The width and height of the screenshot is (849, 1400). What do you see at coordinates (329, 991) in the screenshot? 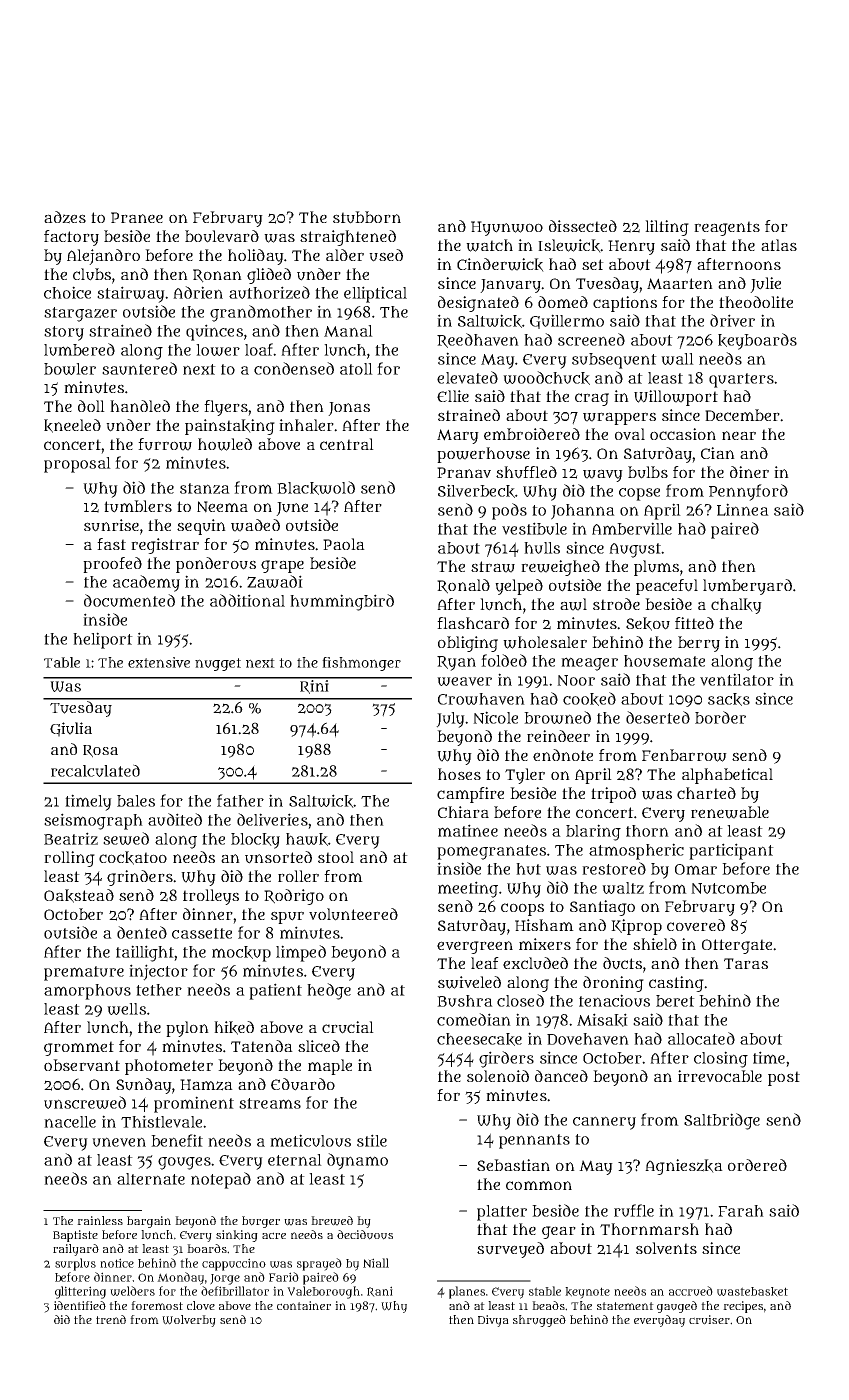
I see `hedge` at bounding box center [329, 991].
